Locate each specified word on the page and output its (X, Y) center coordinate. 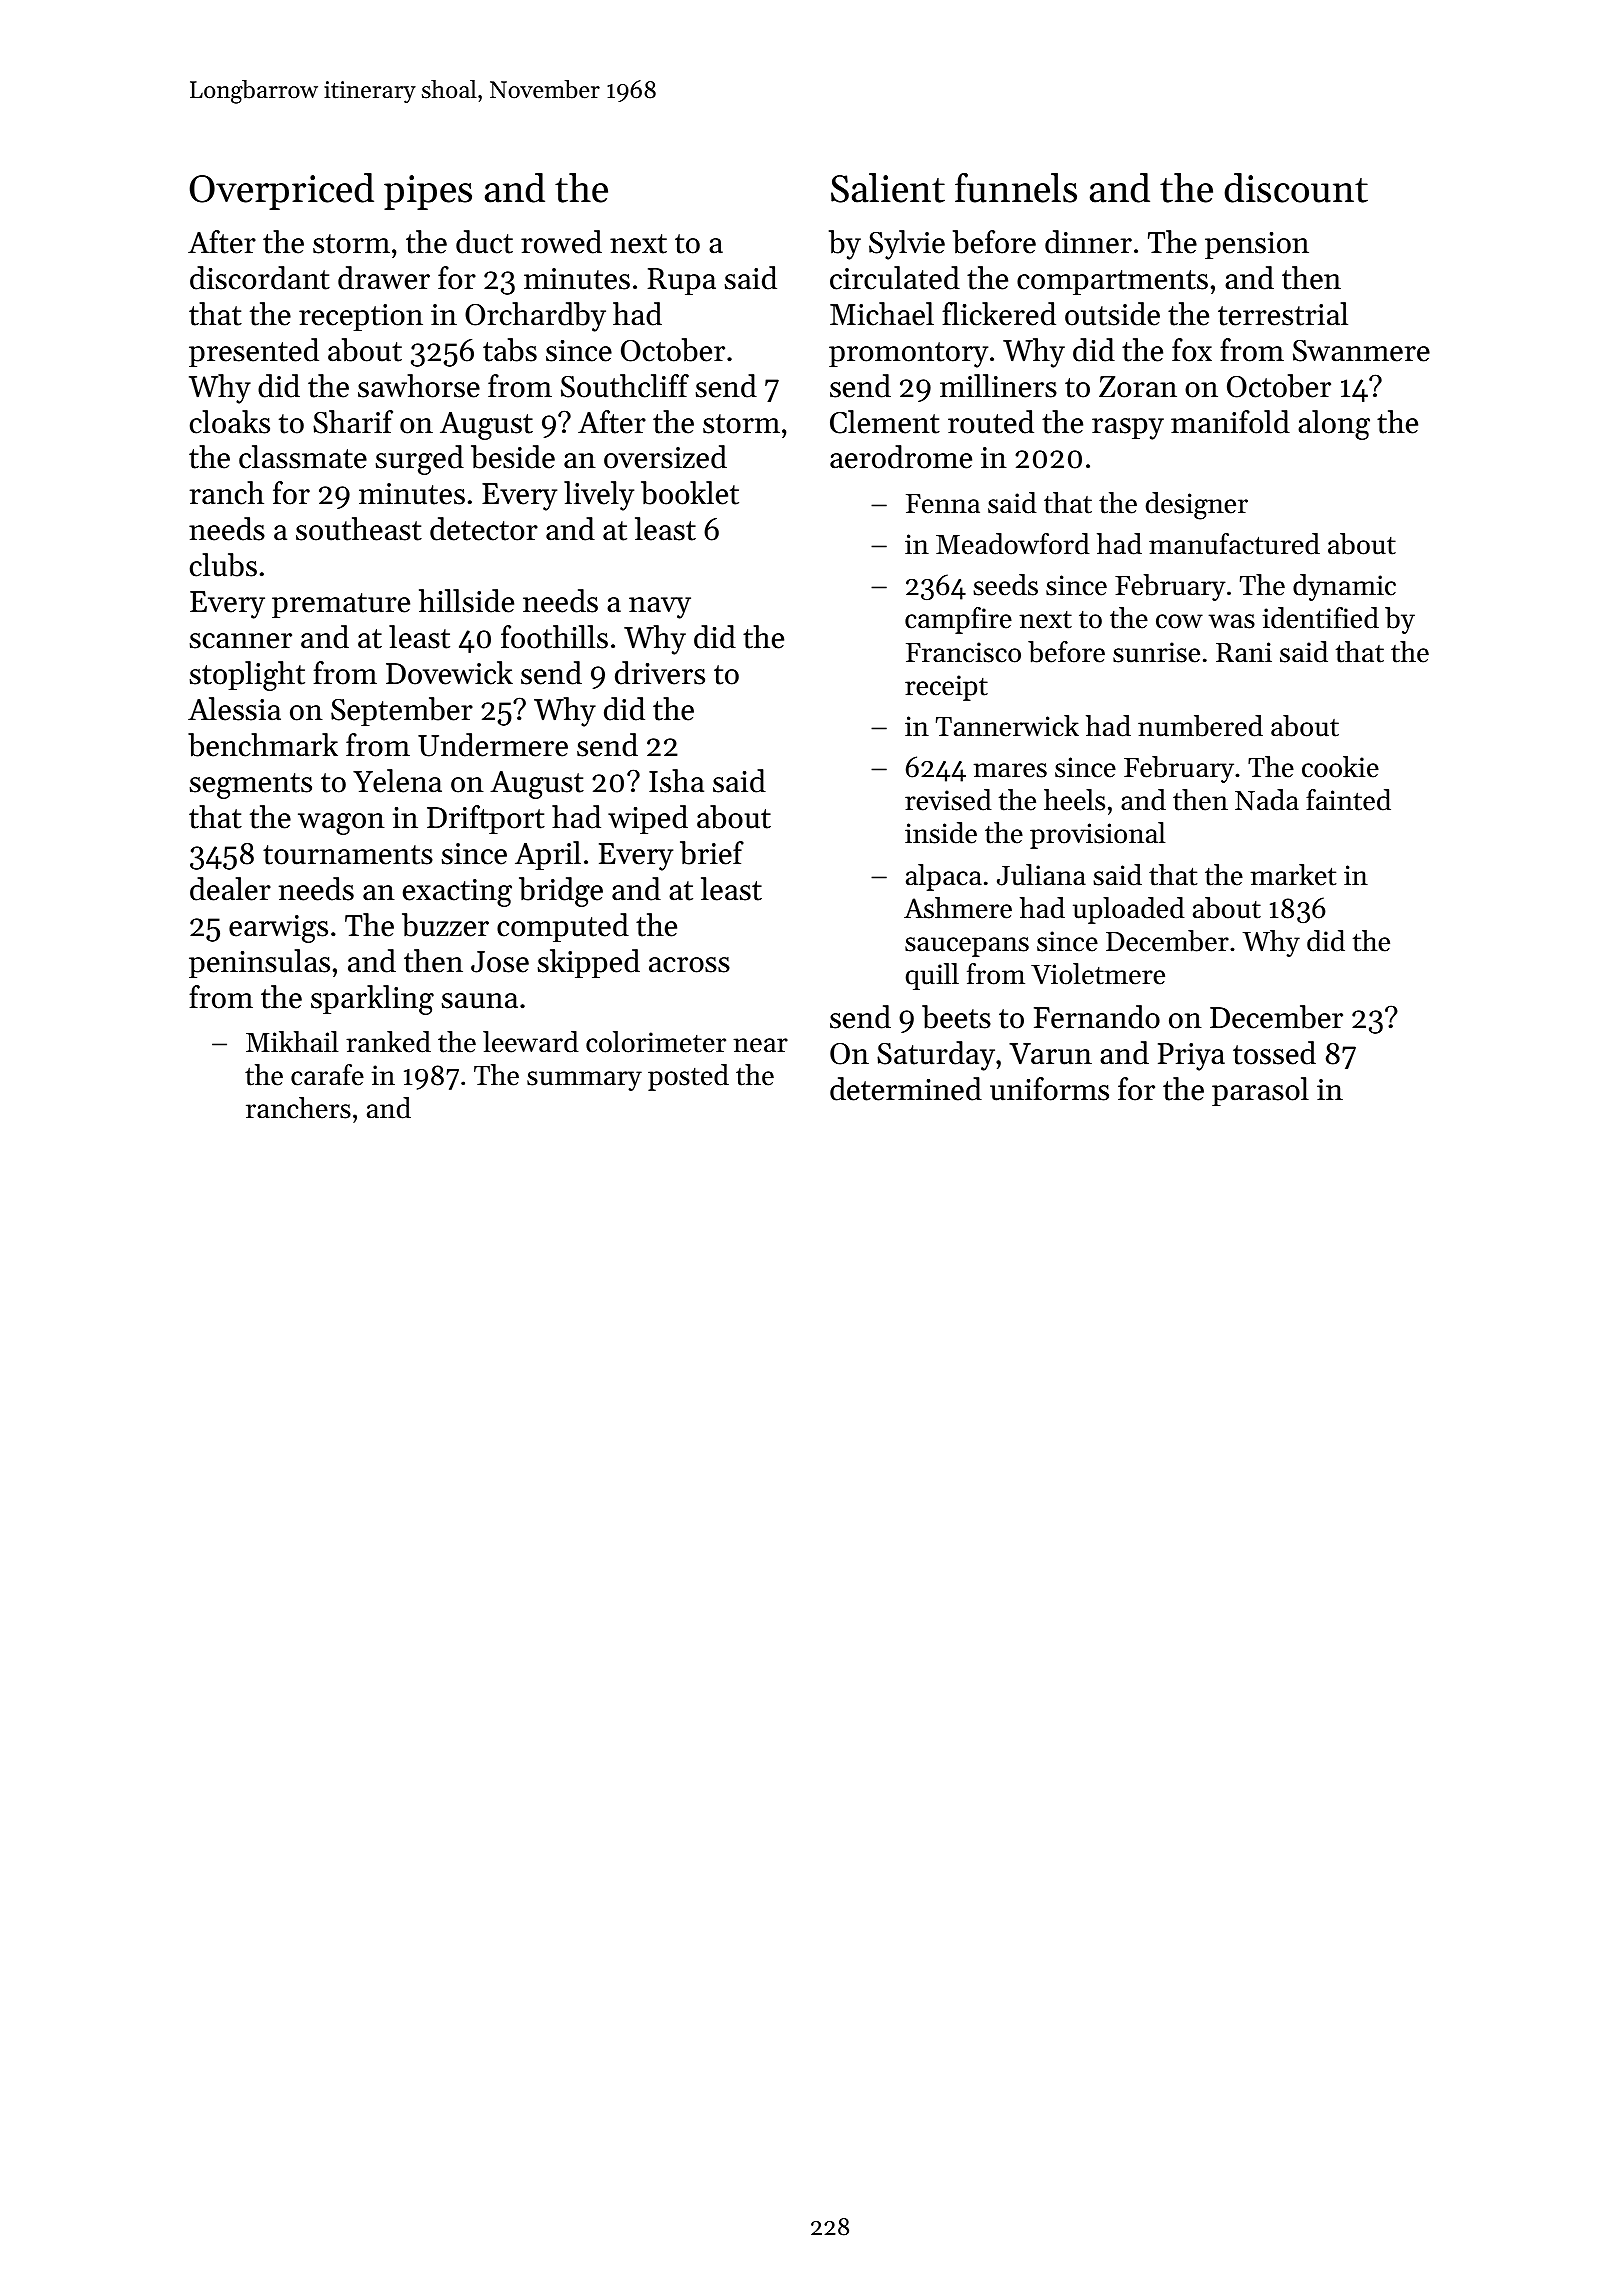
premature (341, 605)
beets (956, 1017)
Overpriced (282, 191)
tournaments (348, 855)
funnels (1016, 188)
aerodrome (901, 457)
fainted (1348, 800)
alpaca (944, 877)
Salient (888, 188)
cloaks (230, 422)
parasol (1260, 1091)
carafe (327, 1075)
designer (1197, 506)
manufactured (1234, 544)
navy (660, 608)
